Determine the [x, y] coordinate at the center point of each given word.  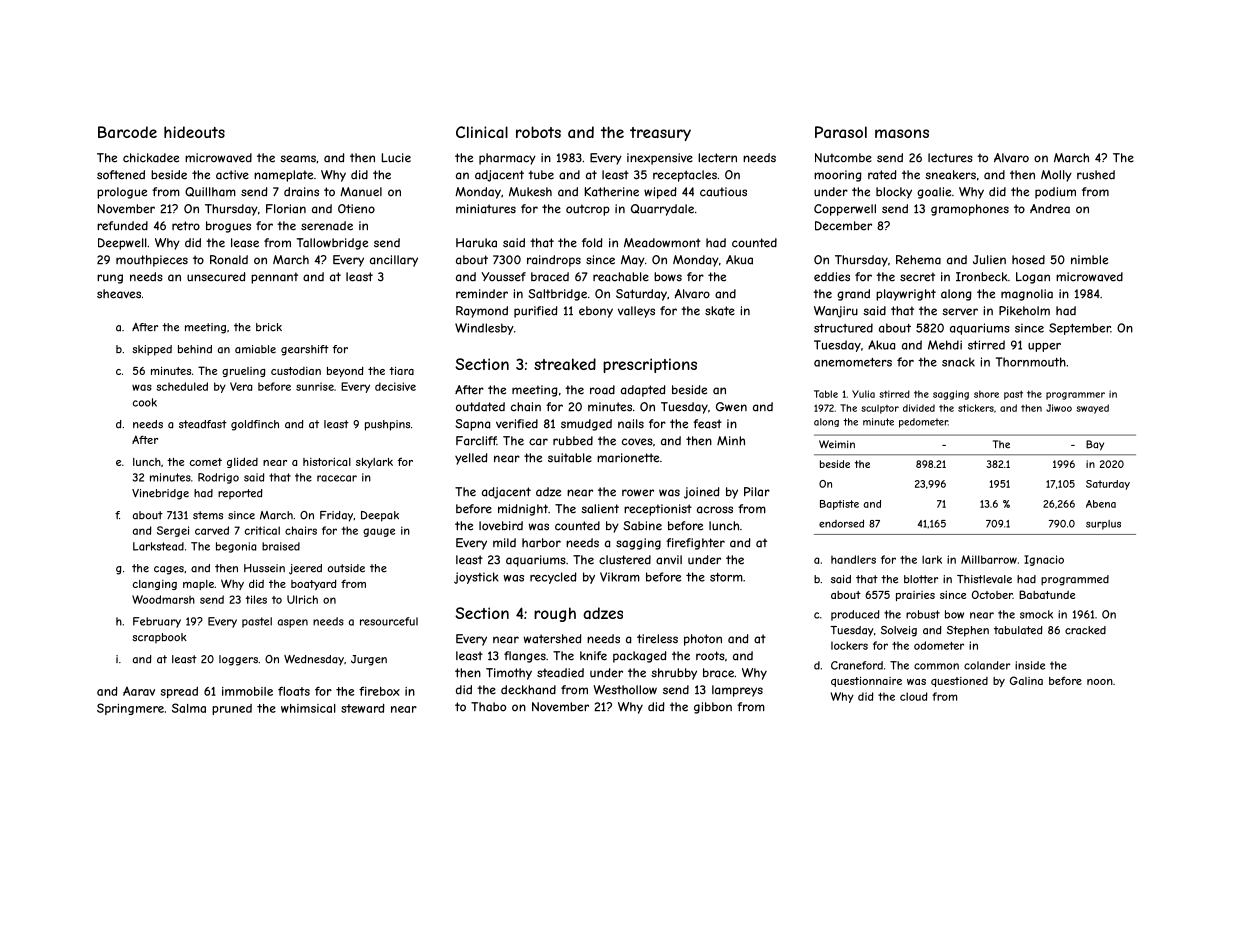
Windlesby [484, 329]
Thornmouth [1031, 362]
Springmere [130, 709]
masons [902, 133]
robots [538, 132]
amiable [255, 349]
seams [298, 159]
